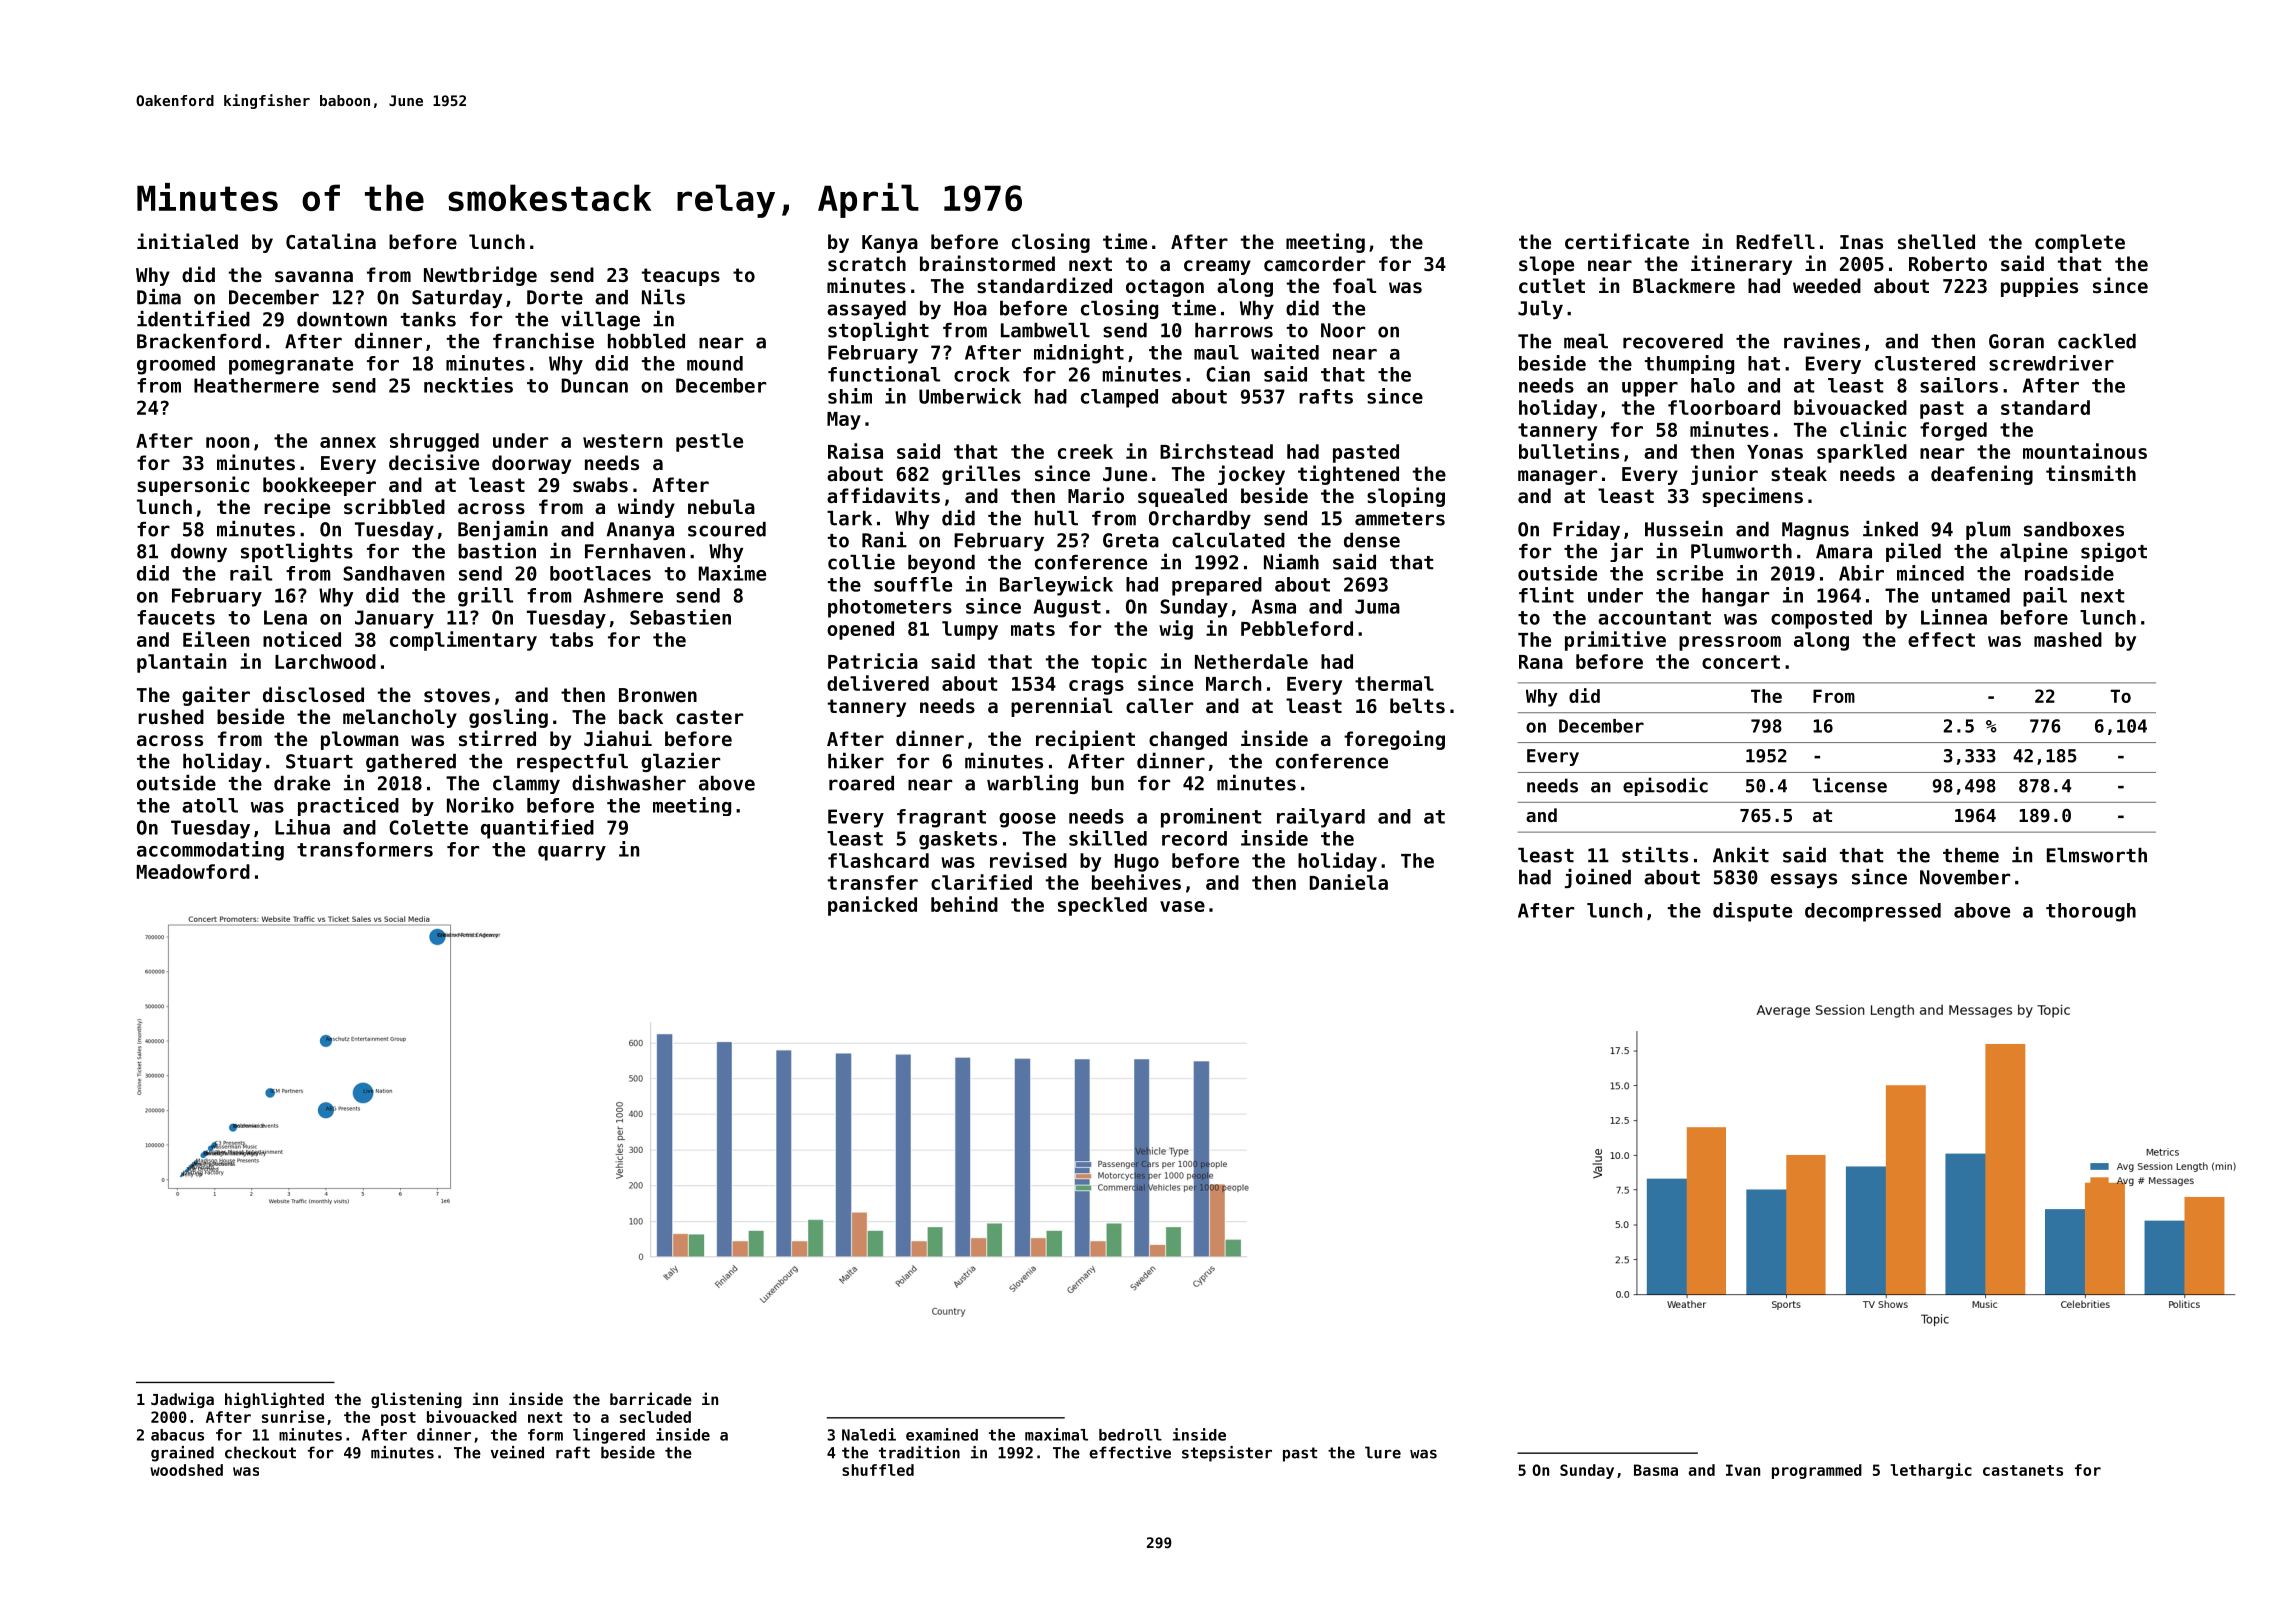 The width and height of the image is (2292, 1620). What do you see at coordinates (260, 1452) in the image?
I see `checkout` at bounding box center [260, 1452].
